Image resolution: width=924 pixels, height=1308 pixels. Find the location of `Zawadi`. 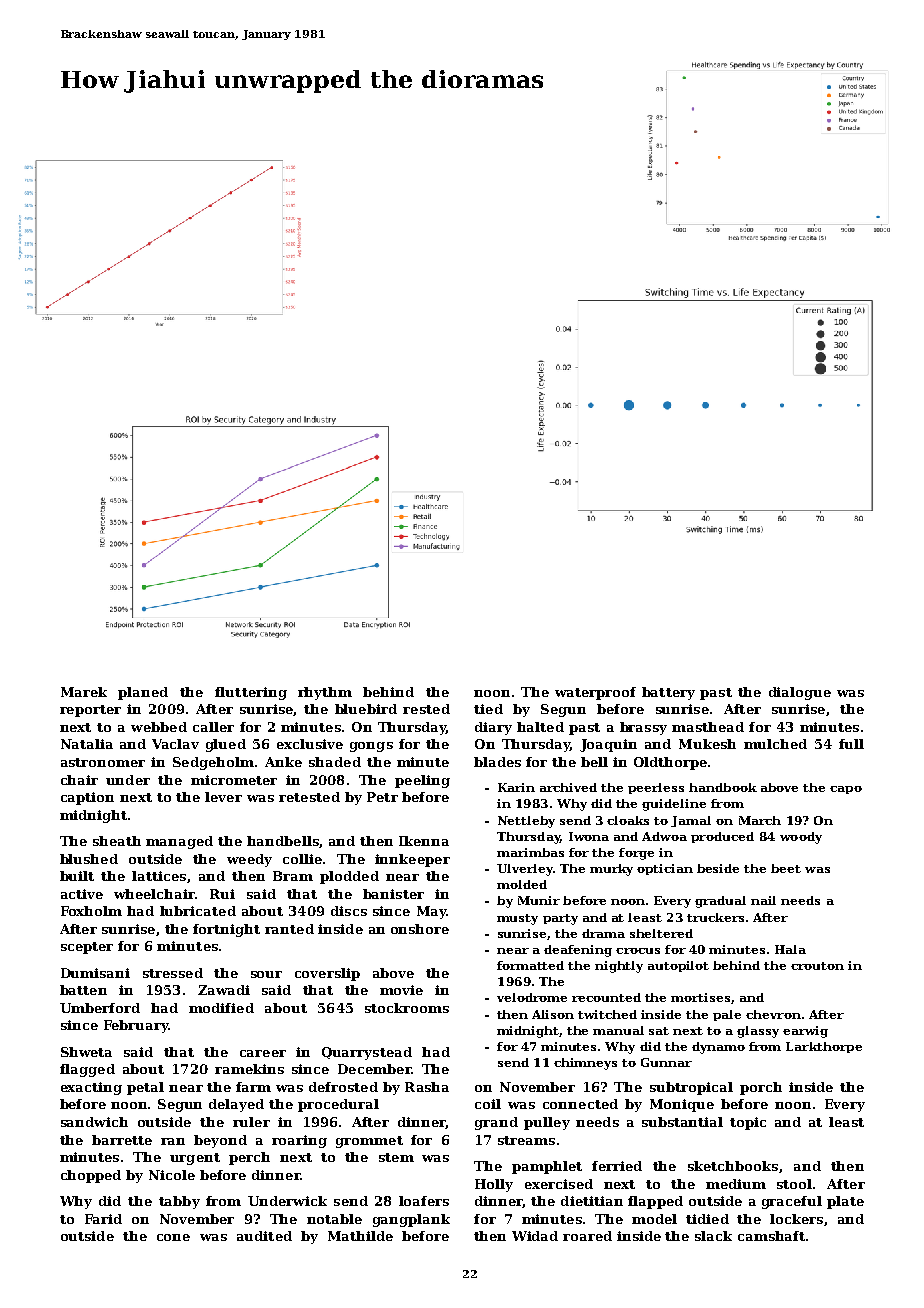

Zawadi is located at coordinates (224, 990).
